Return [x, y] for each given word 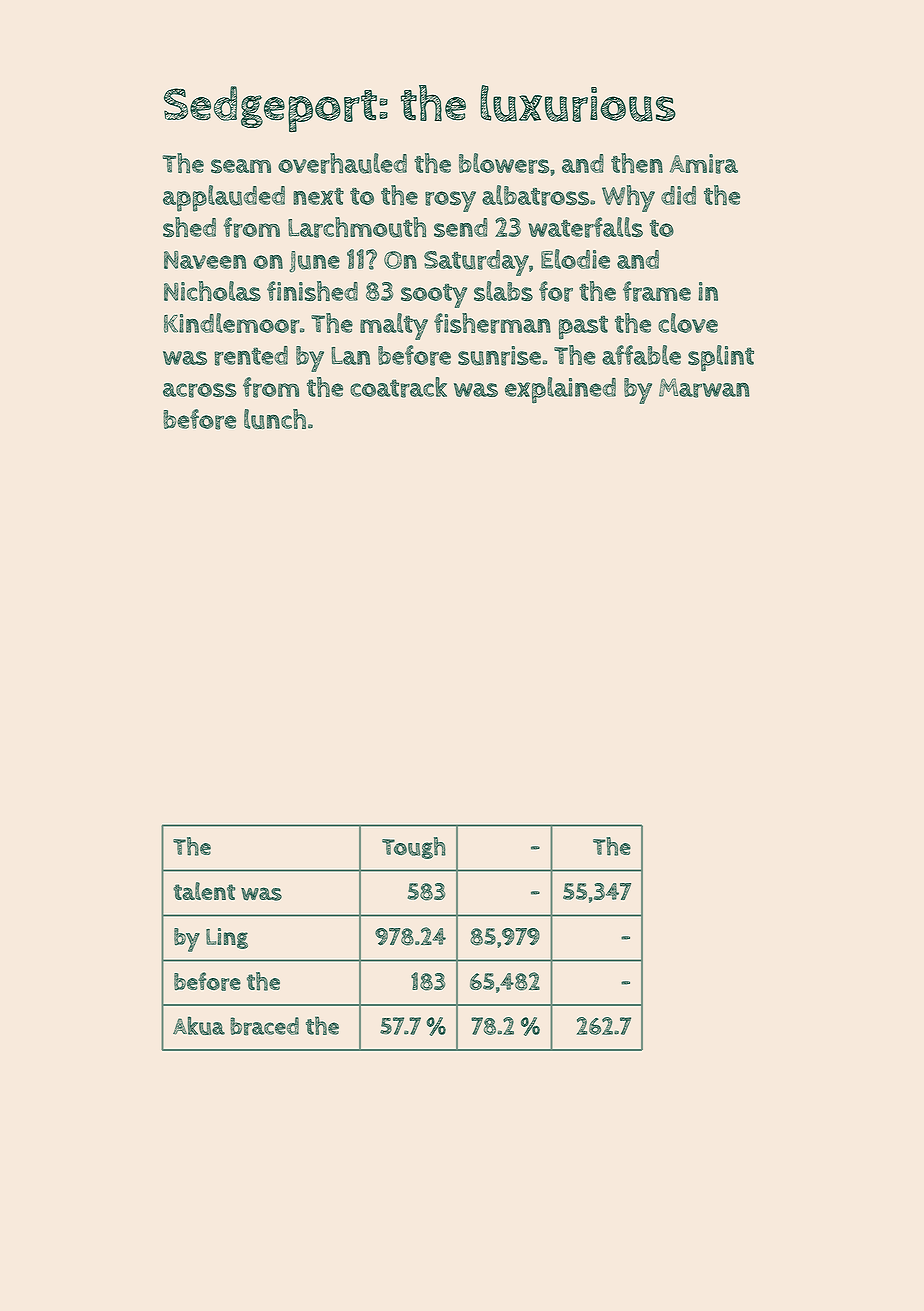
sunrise [499, 356]
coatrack [398, 387]
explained [560, 390]
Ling [227, 938]
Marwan [704, 388]
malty [394, 326]
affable [641, 355]
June [314, 262]
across [199, 390]
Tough [414, 848]
